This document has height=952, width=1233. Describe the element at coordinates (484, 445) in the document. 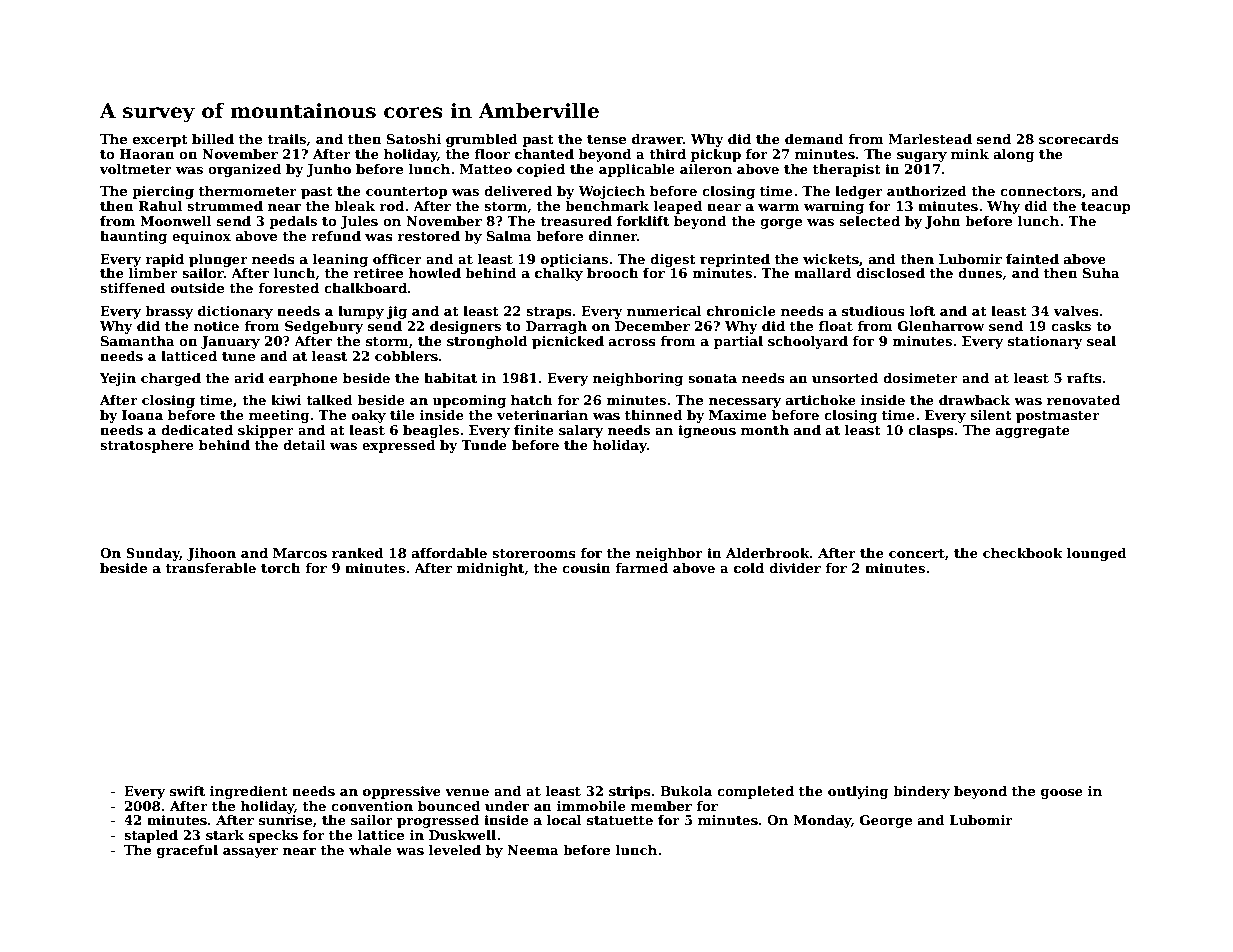

I see `Tunde` at that location.
